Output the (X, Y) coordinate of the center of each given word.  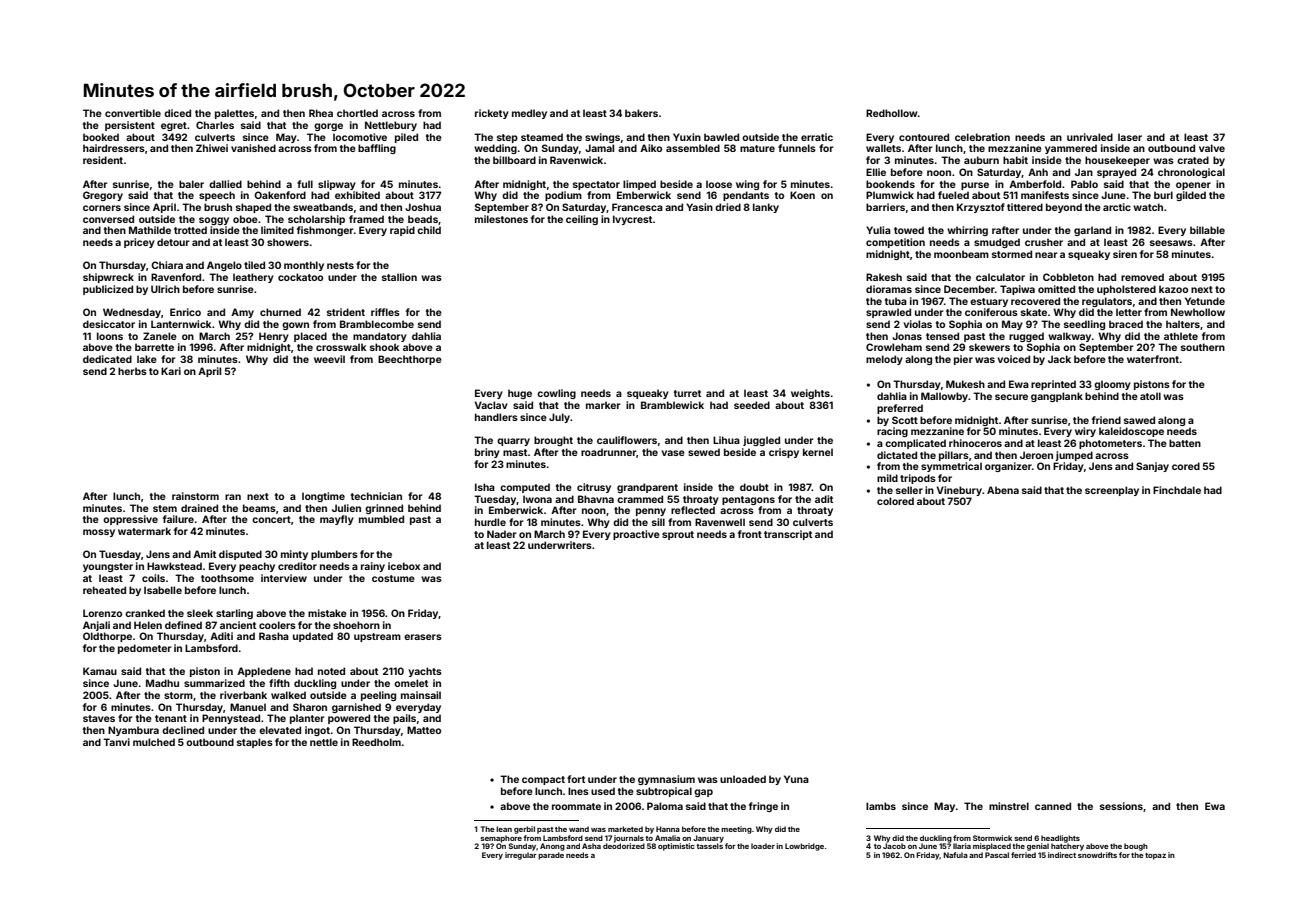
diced (177, 113)
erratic (817, 137)
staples (255, 743)
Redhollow (891, 113)
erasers (423, 637)
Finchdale (1177, 490)
